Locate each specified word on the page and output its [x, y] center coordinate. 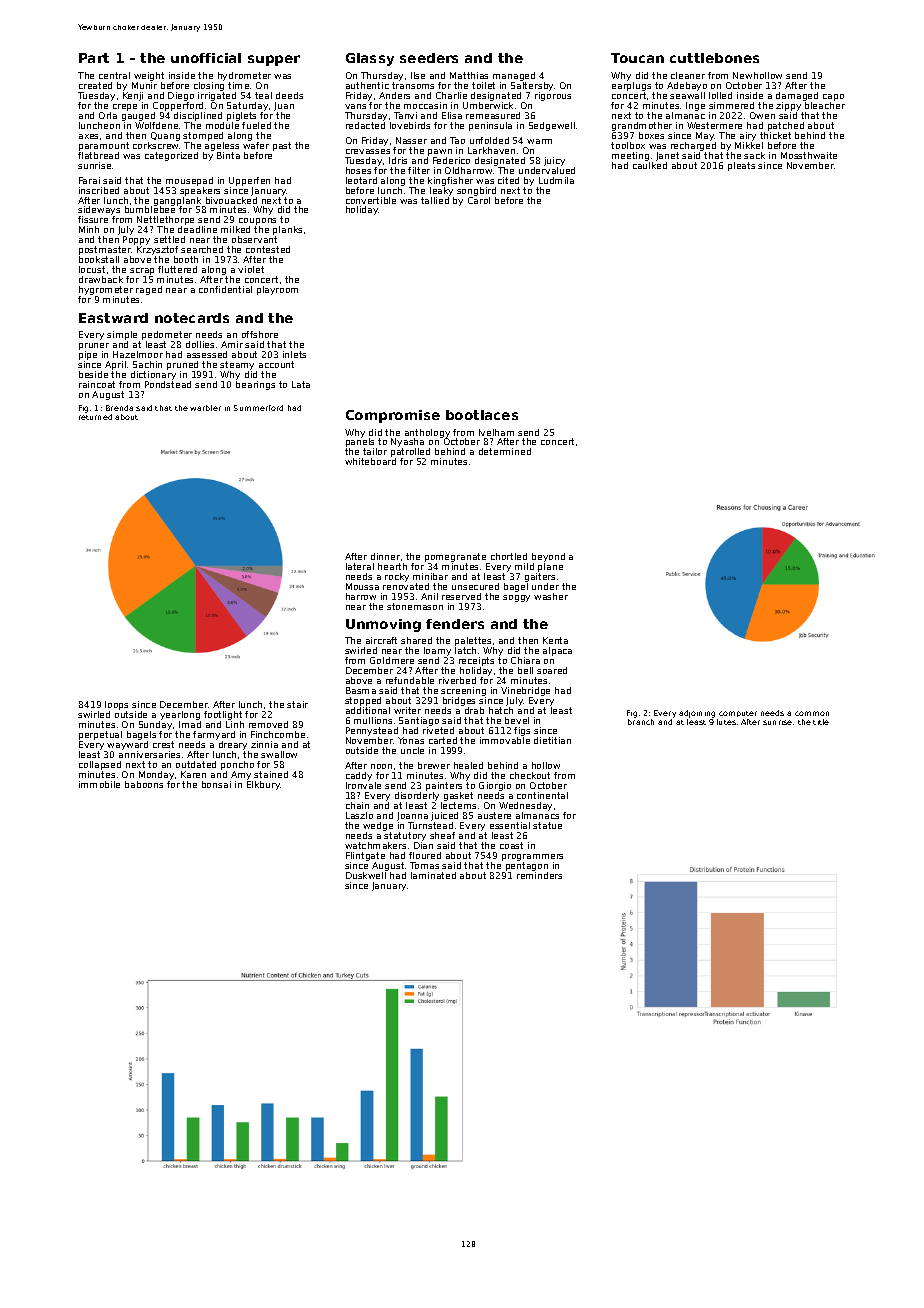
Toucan [637, 58]
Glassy [370, 59]
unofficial [206, 58]
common [812, 713]
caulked [650, 165]
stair [297, 704]
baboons [144, 784]
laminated [433, 875]
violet [251, 269]
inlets [294, 354]
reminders [539, 875]
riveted [438, 730]
